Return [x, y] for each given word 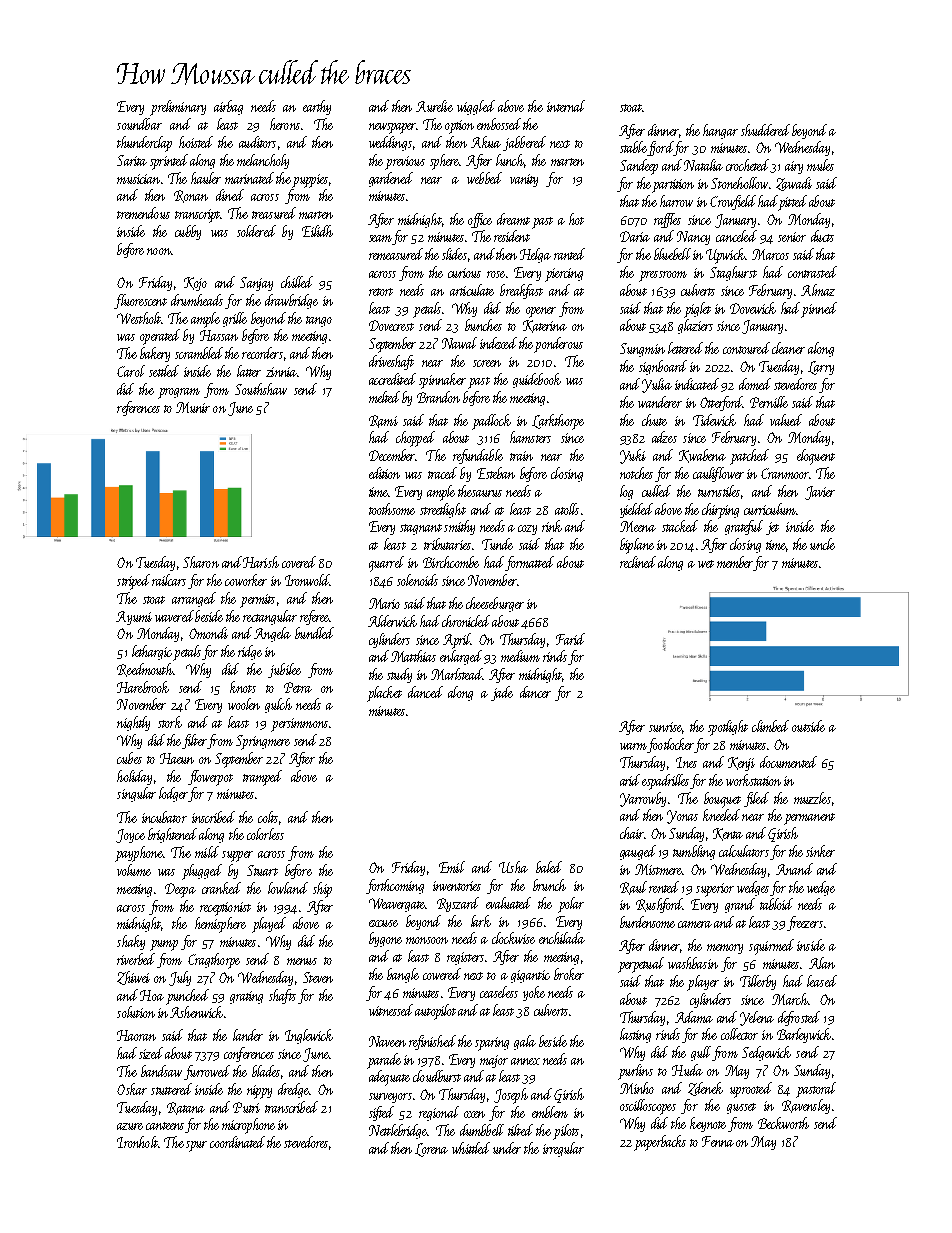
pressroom [663, 276]
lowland [288, 888]
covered [299, 562]
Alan [822, 963]
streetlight [443, 510]
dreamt [513, 219]
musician [138, 179]
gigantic [530, 976]
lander [248, 1035]
